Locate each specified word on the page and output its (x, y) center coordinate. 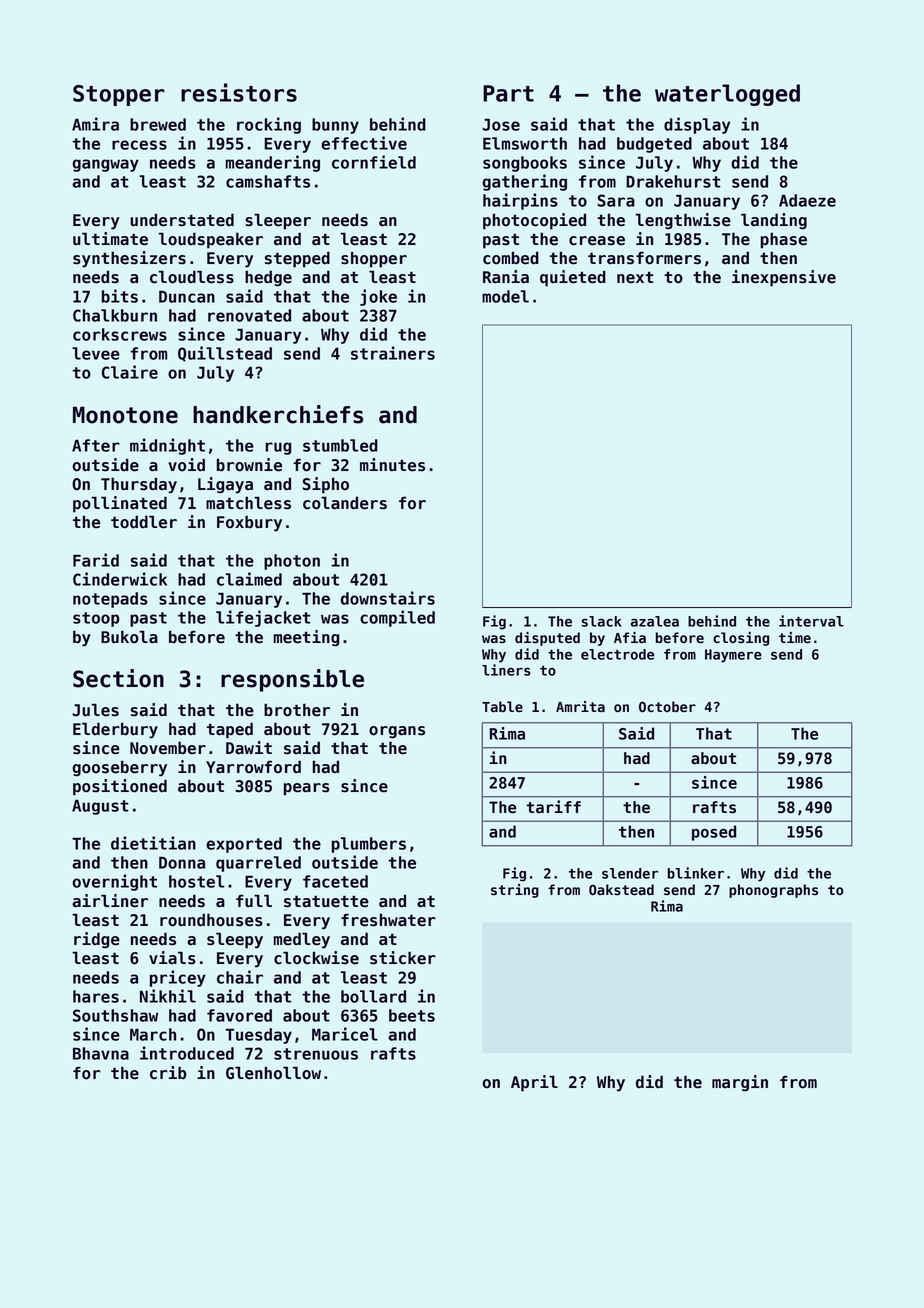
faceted (335, 881)
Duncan (187, 296)
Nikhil (168, 996)
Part (508, 93)
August (100, 807)
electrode (617, 654)
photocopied (534, 221)
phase (784, 240)
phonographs (773, 891)
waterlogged (727, 95)
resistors (239, 92)
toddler (144, 522)
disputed (547, 639)
